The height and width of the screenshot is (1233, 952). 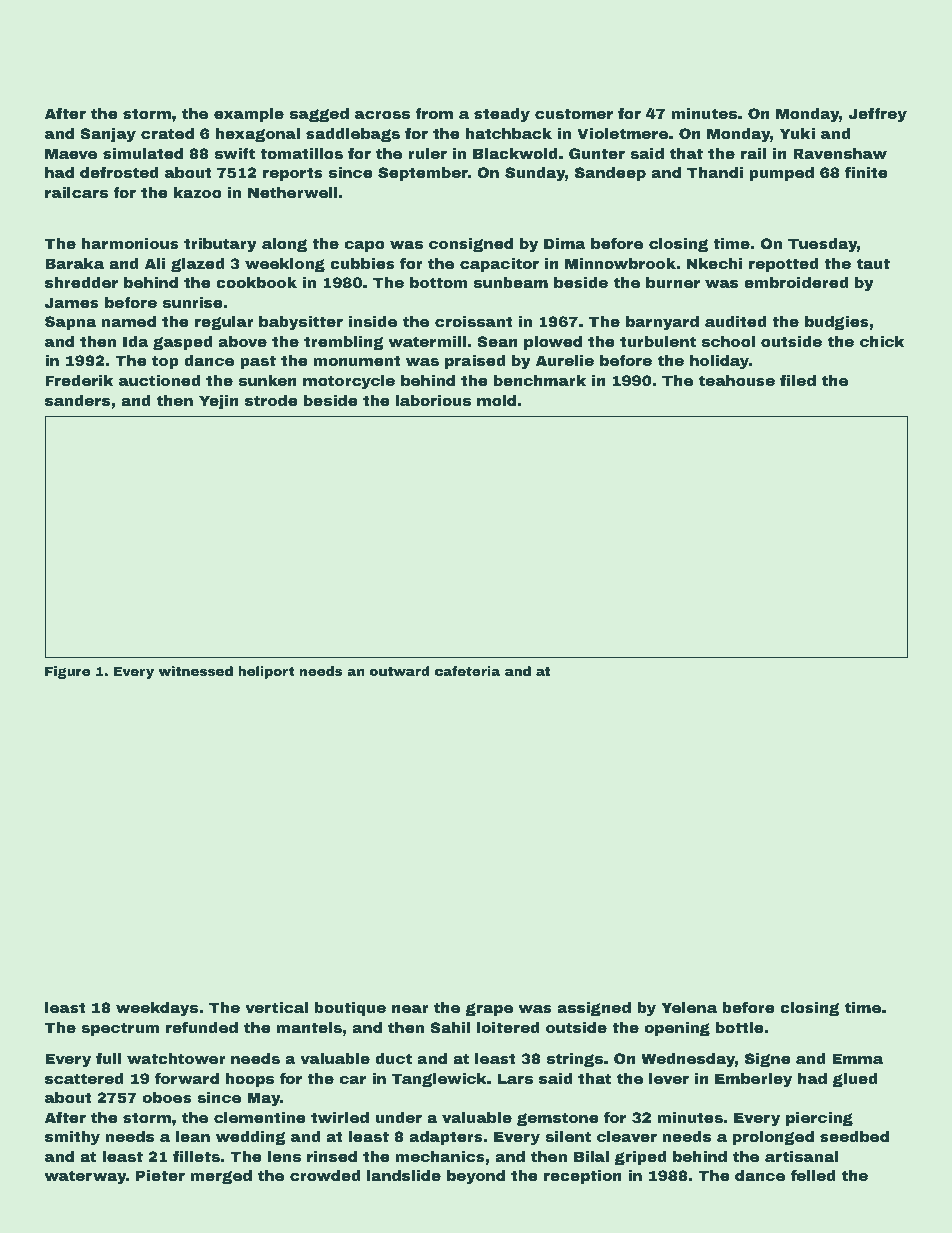 What do you see at coordinates (434, 113) in the screenshot?
I see `from` at bounding box center [434, 113].
